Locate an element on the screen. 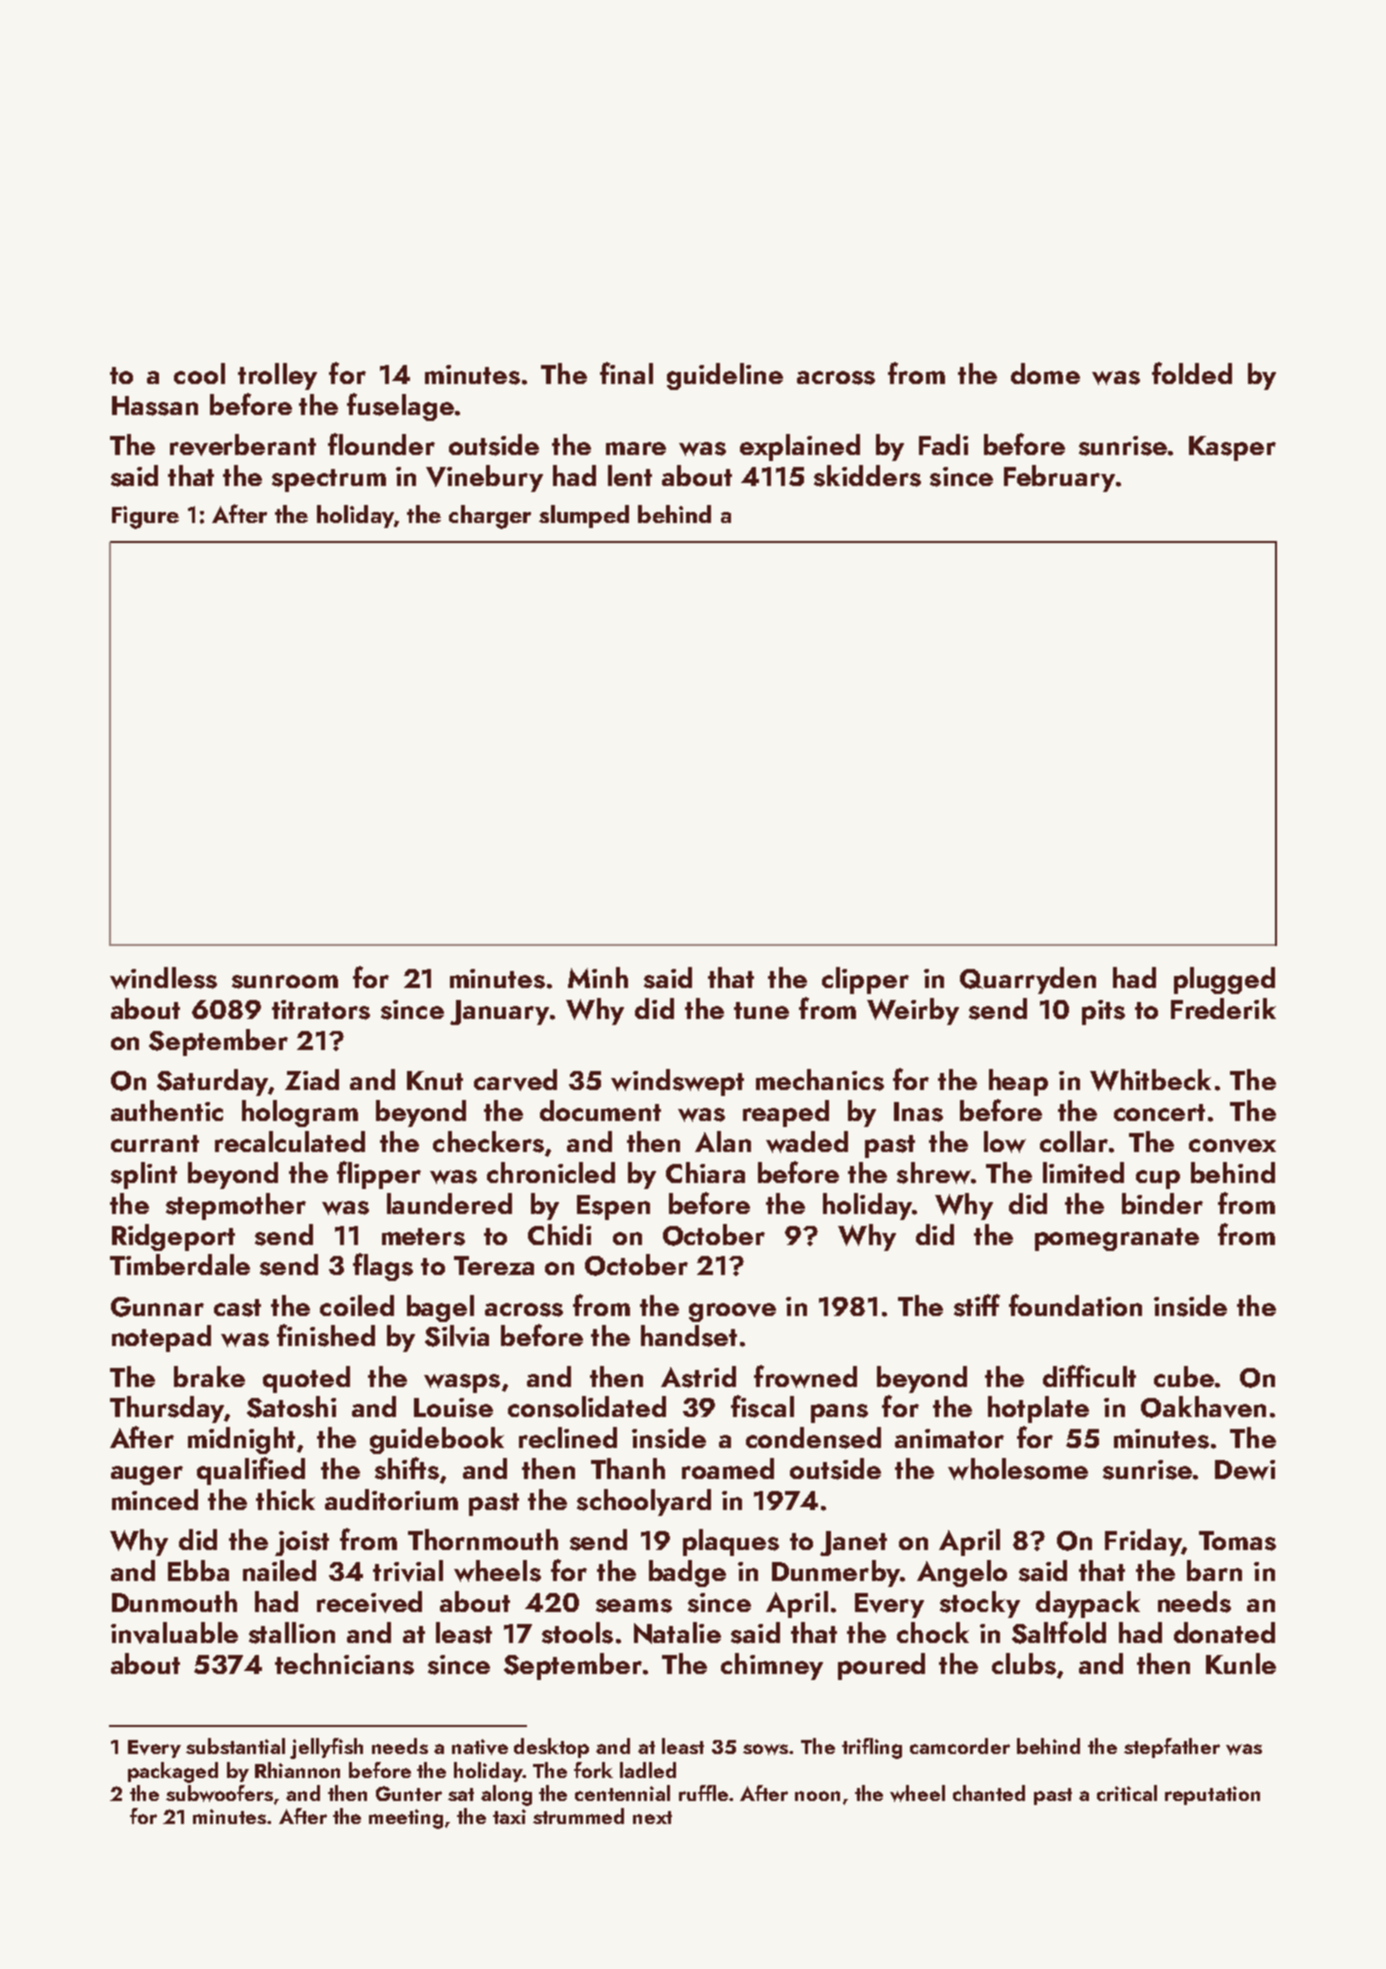 The width and height of the screenshot is (1386, 1969). Rhiannon is located at coordinates (297, 1770).
